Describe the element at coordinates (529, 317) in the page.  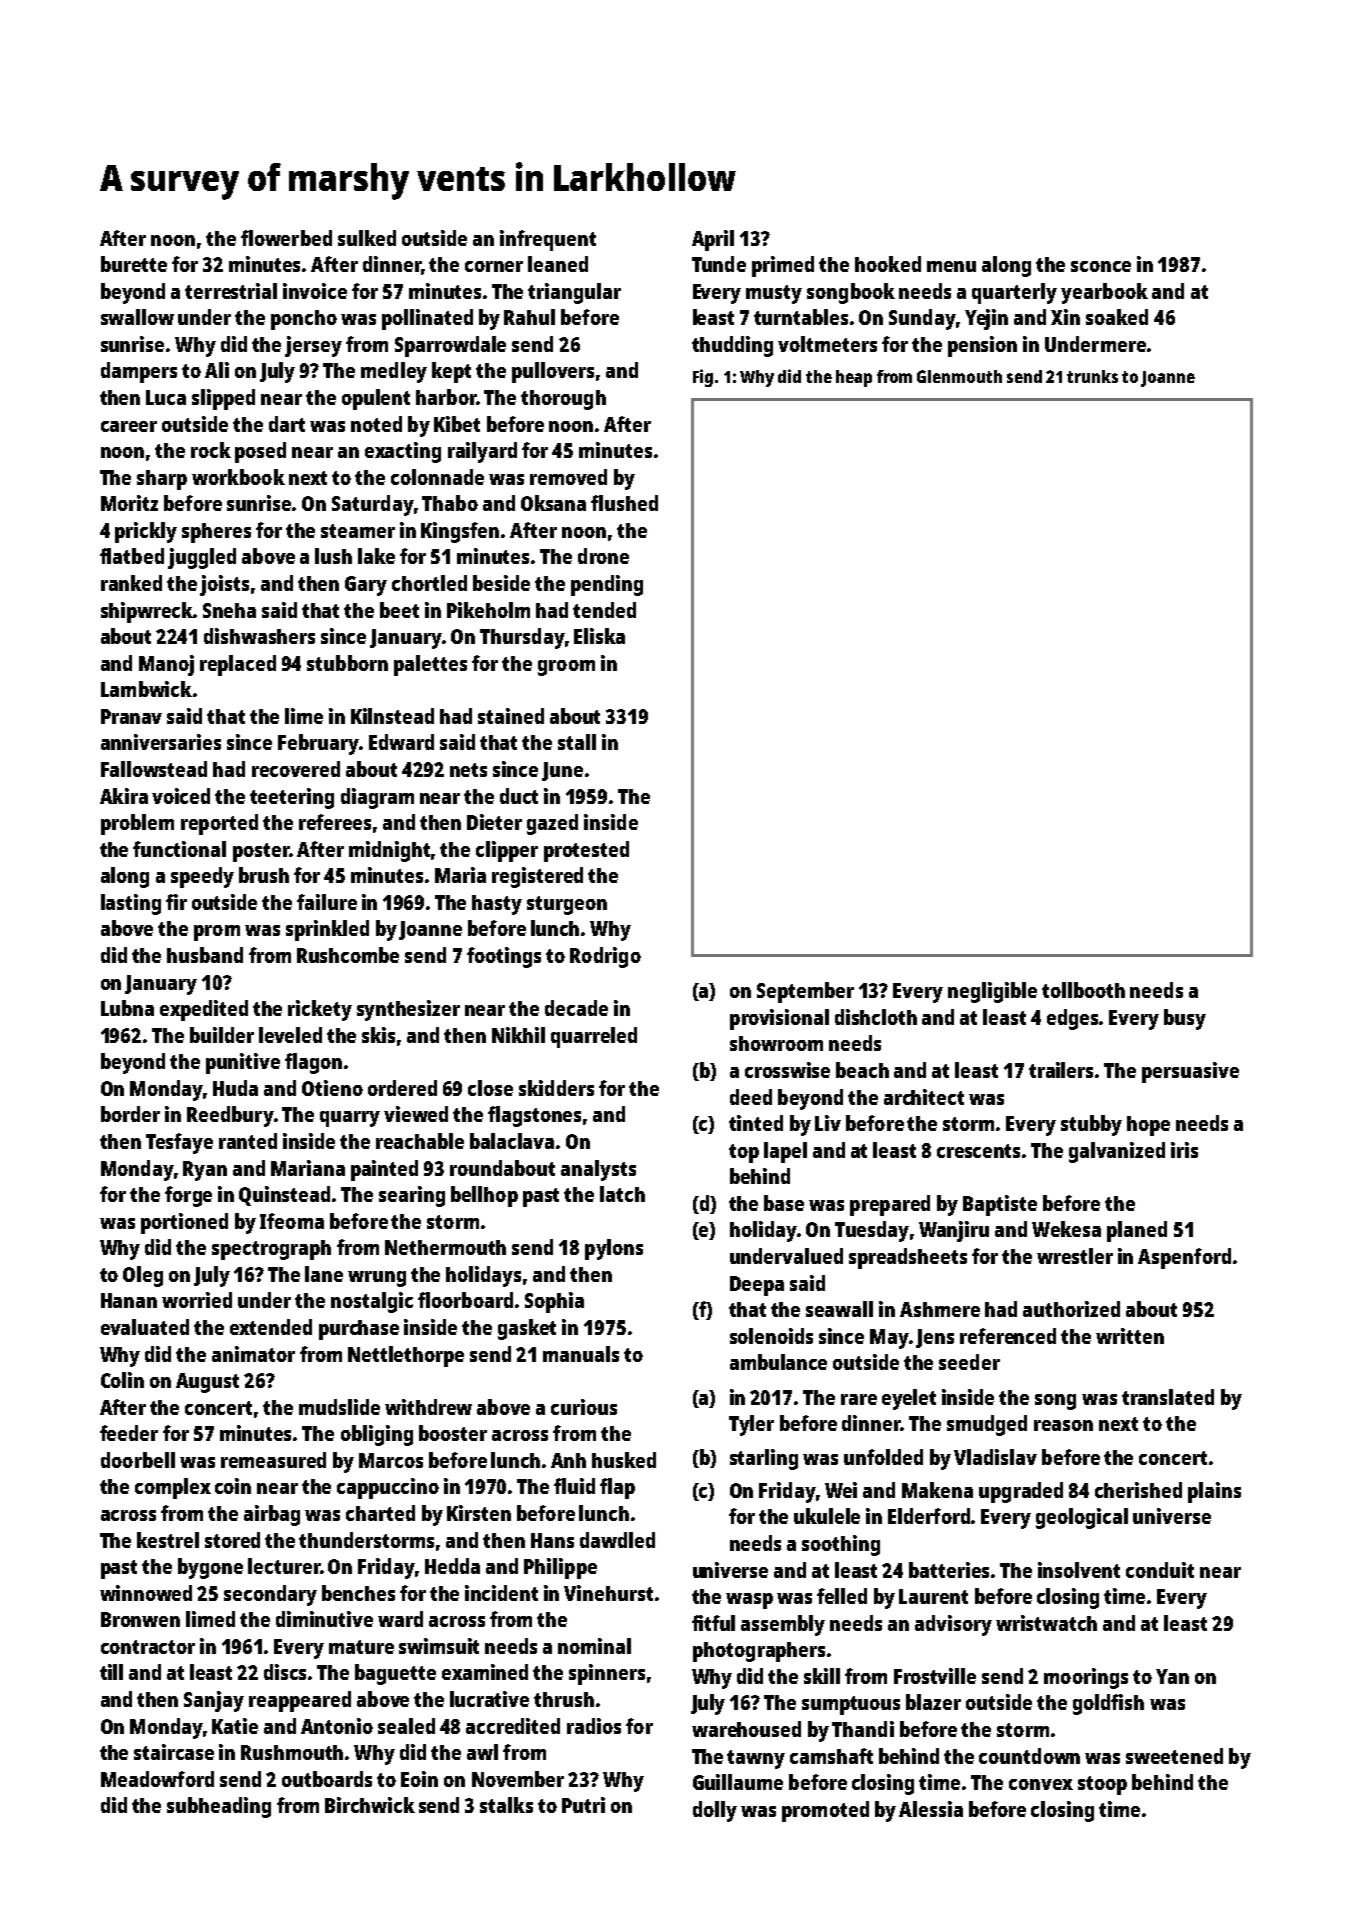
I see `Rahul` at that location.
